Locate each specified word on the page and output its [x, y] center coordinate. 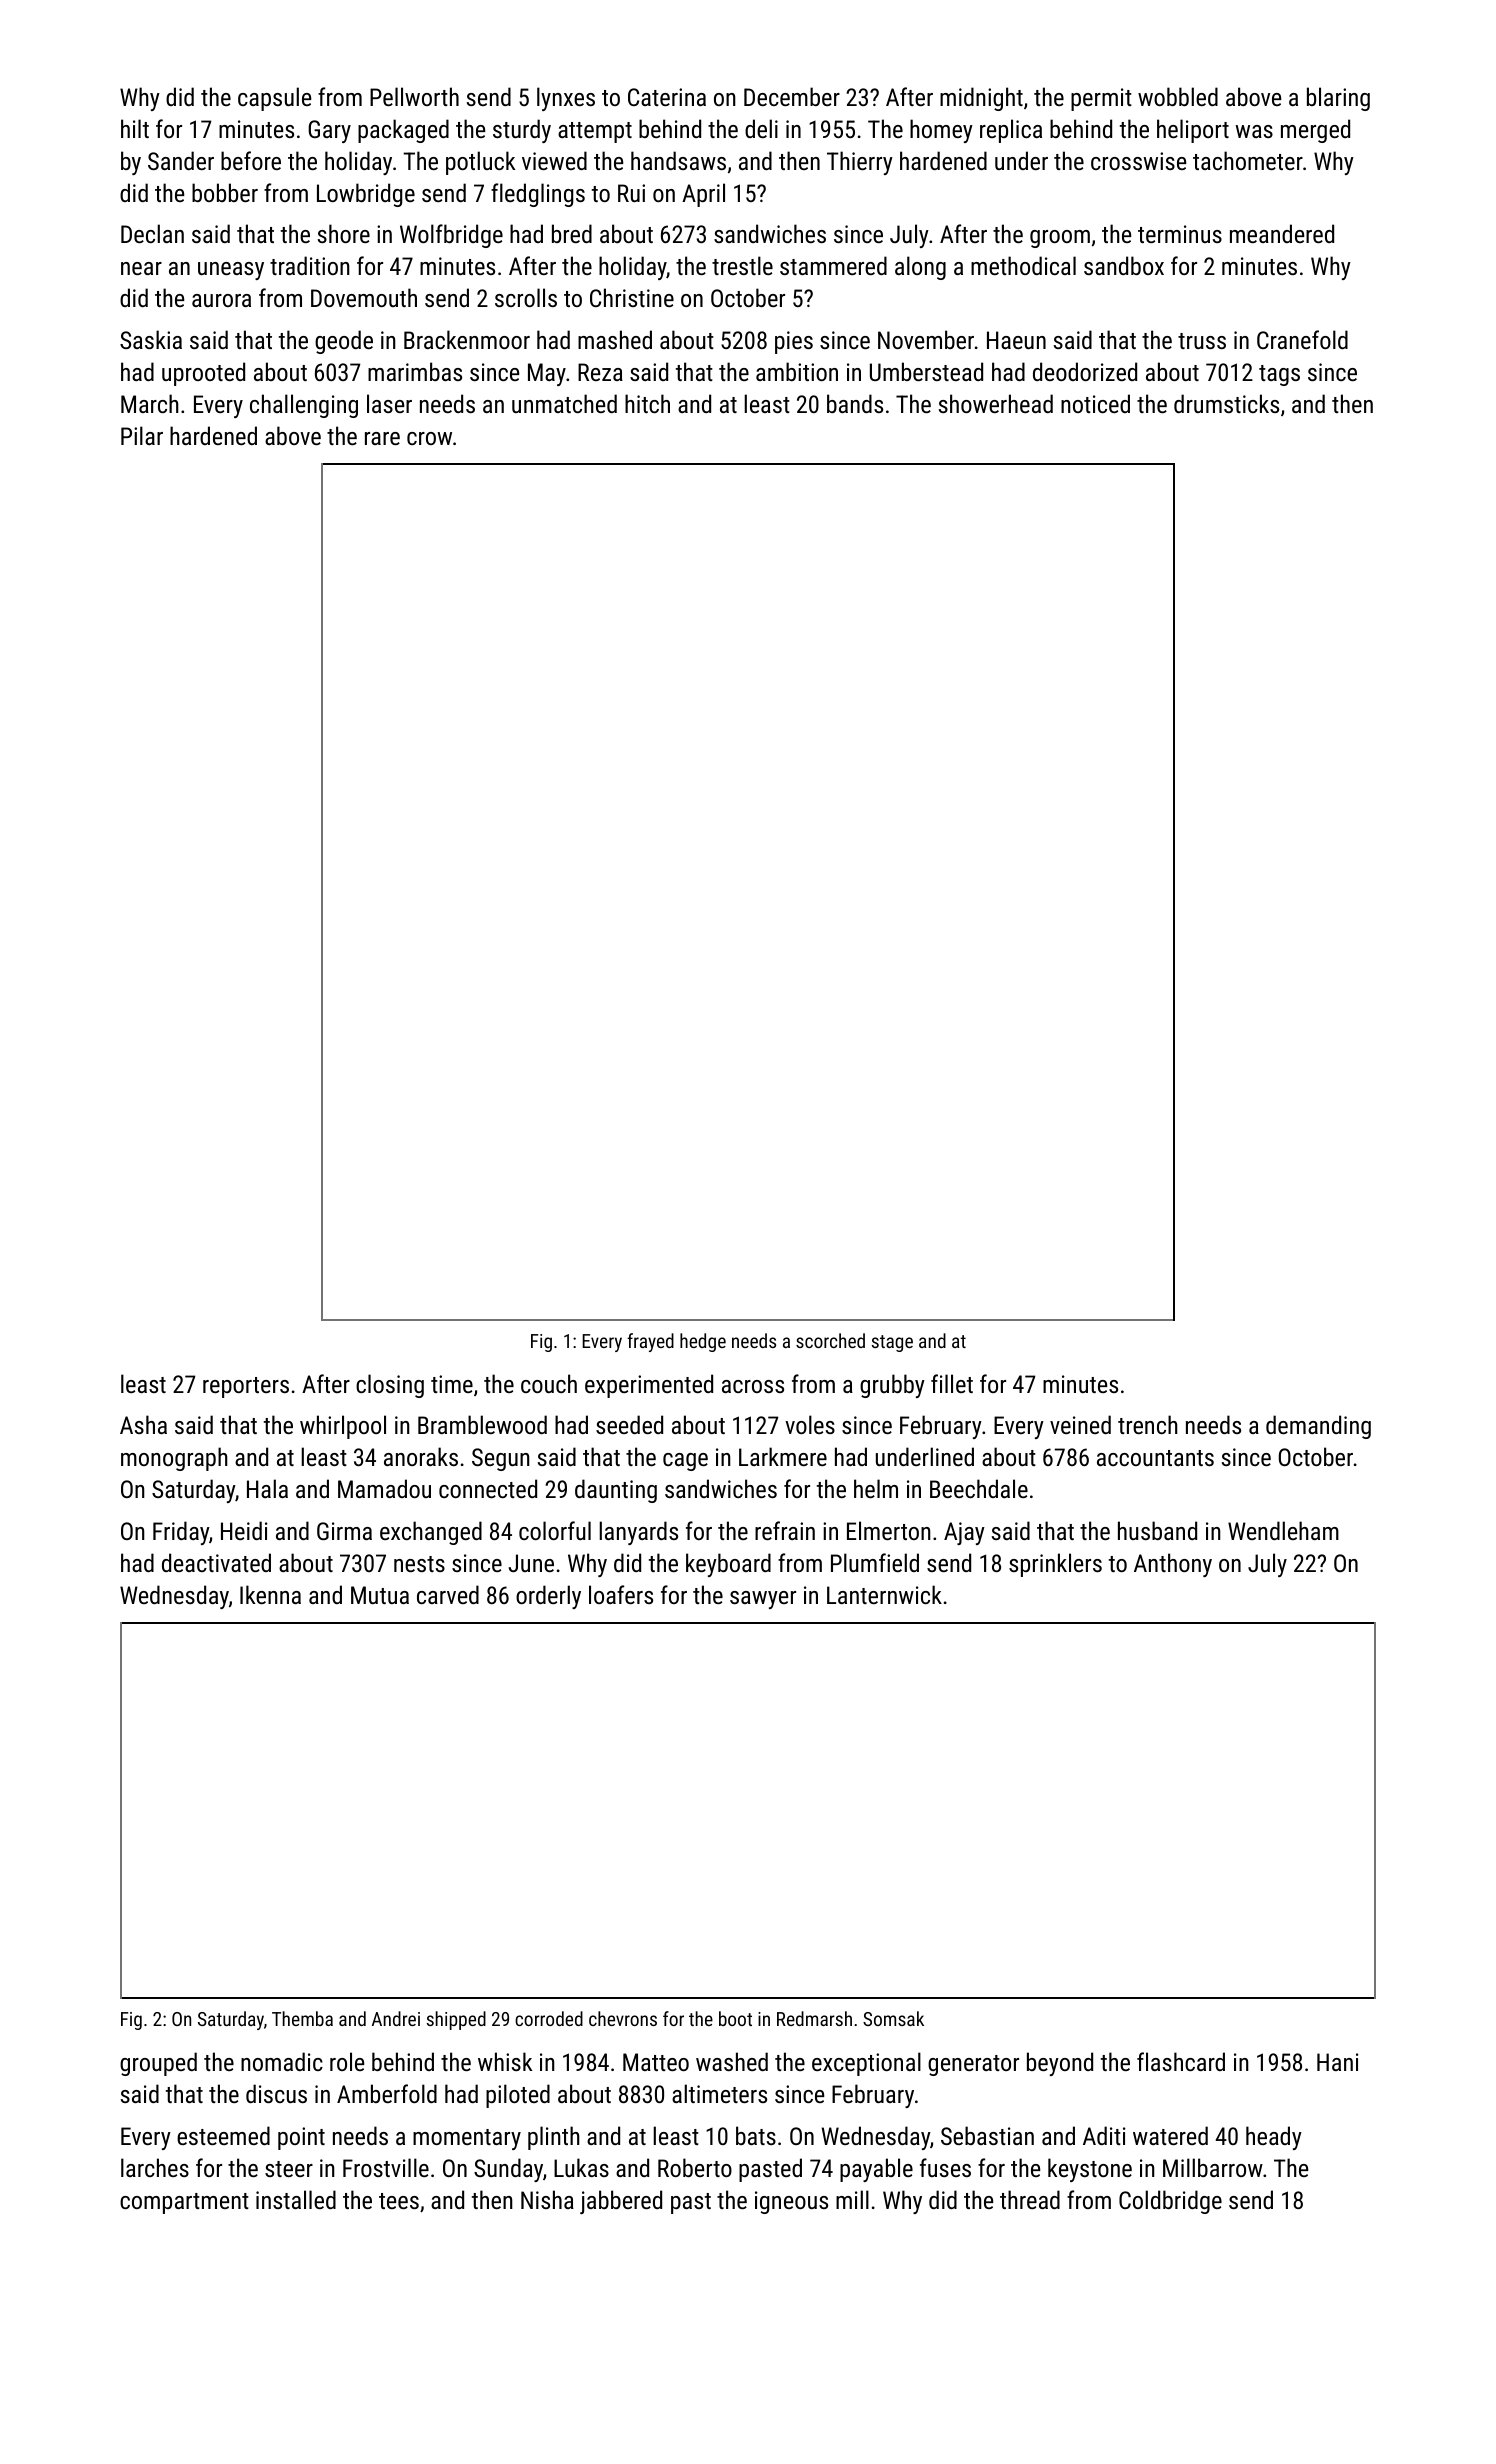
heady [1274, 2138]
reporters [246, 1387]
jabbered [621, 2202]
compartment [184, 2203]
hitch [647, 403]
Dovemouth [364, 297]
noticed [1095, 403]
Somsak [893, 2018]
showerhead [996, 403]
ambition [797, 371]
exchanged [431, 1533]
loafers [621, 1594]
